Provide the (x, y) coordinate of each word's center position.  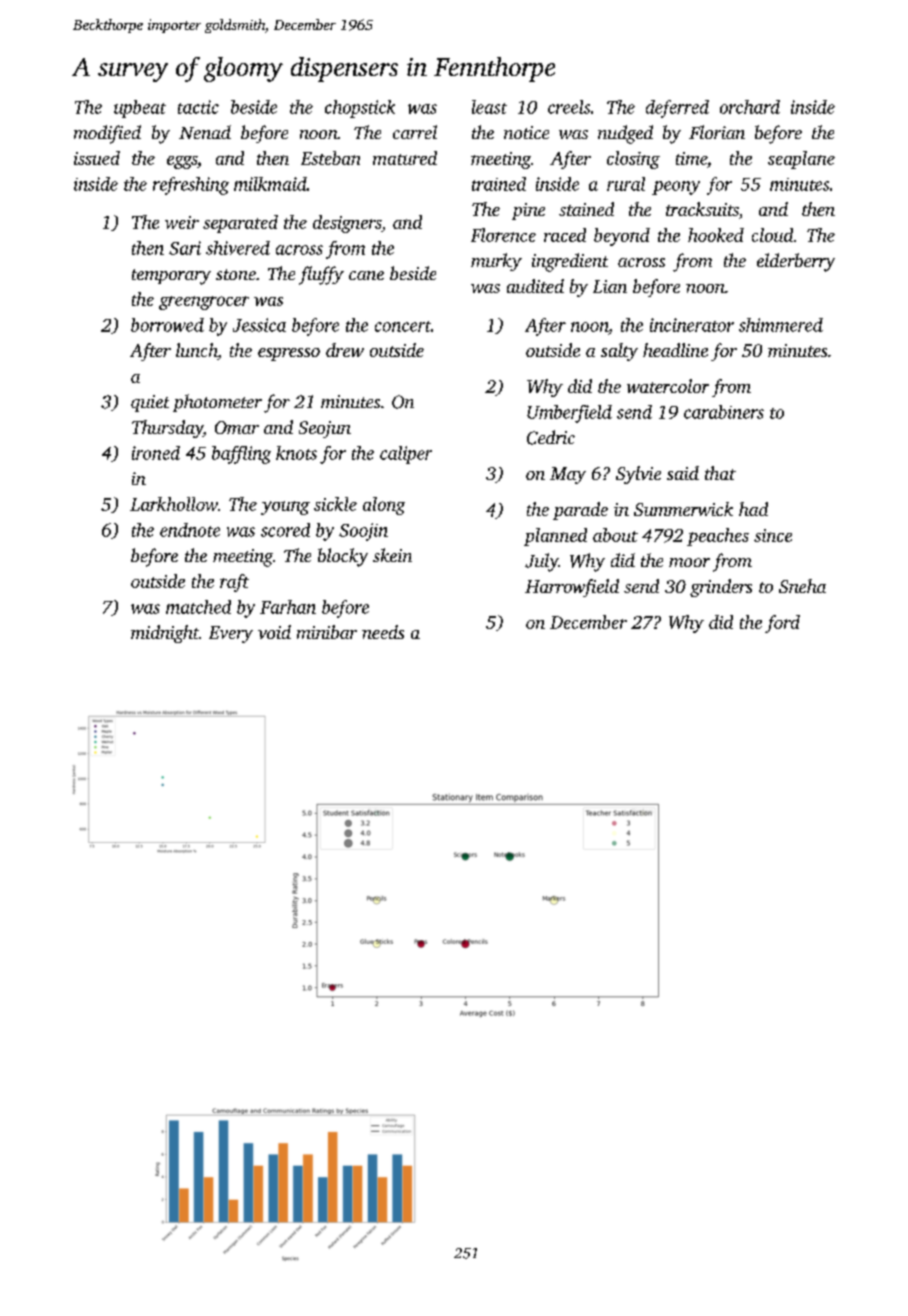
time (691, 158)
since (773, 535)
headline (675, 350)
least (489, 107)
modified (107, 134)
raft (234, 583)
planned (555, 537)
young (285, 508)
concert (403, 326)
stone (236, 274)
